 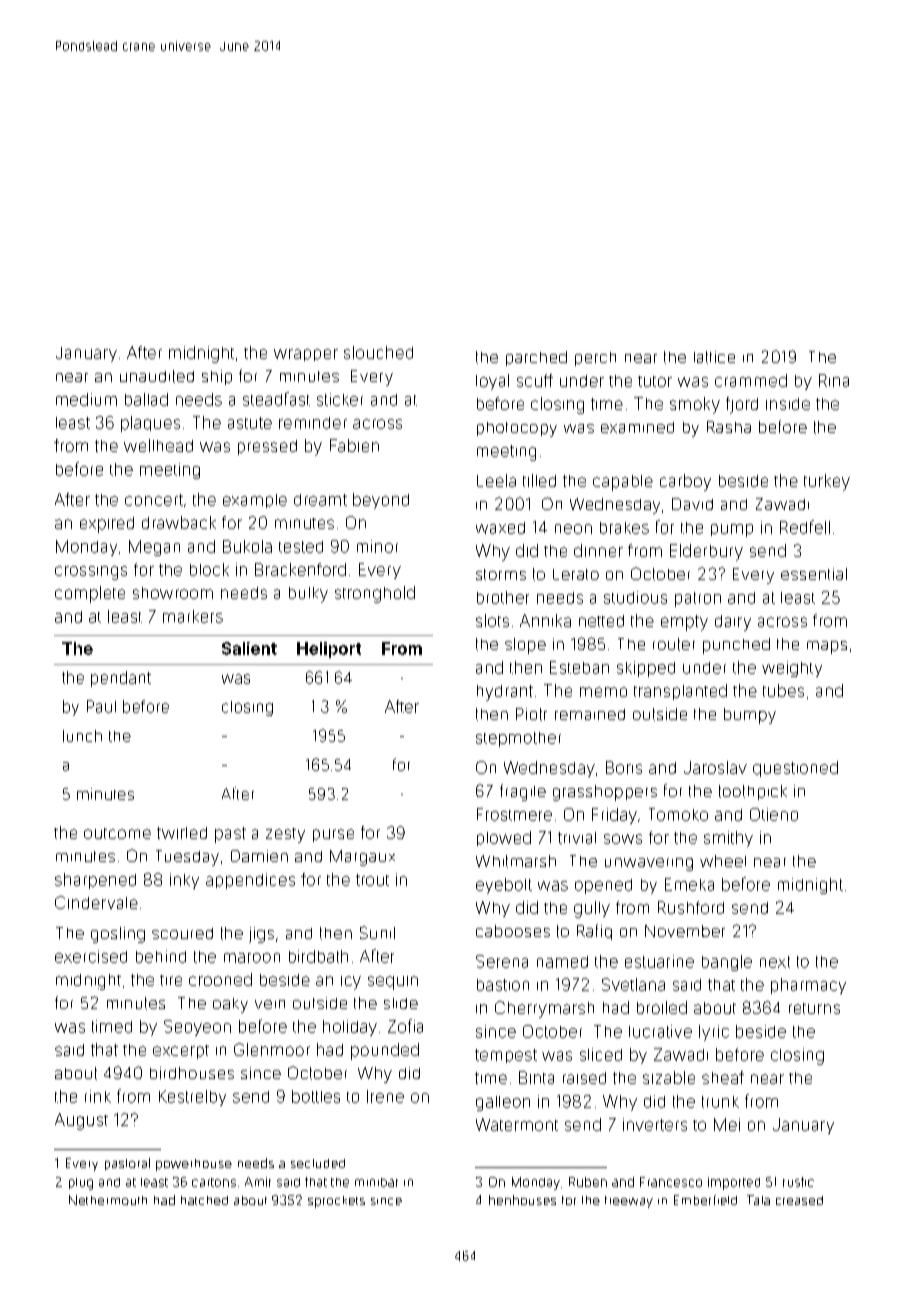 I want to click on example, so click(x=255, y=501).
